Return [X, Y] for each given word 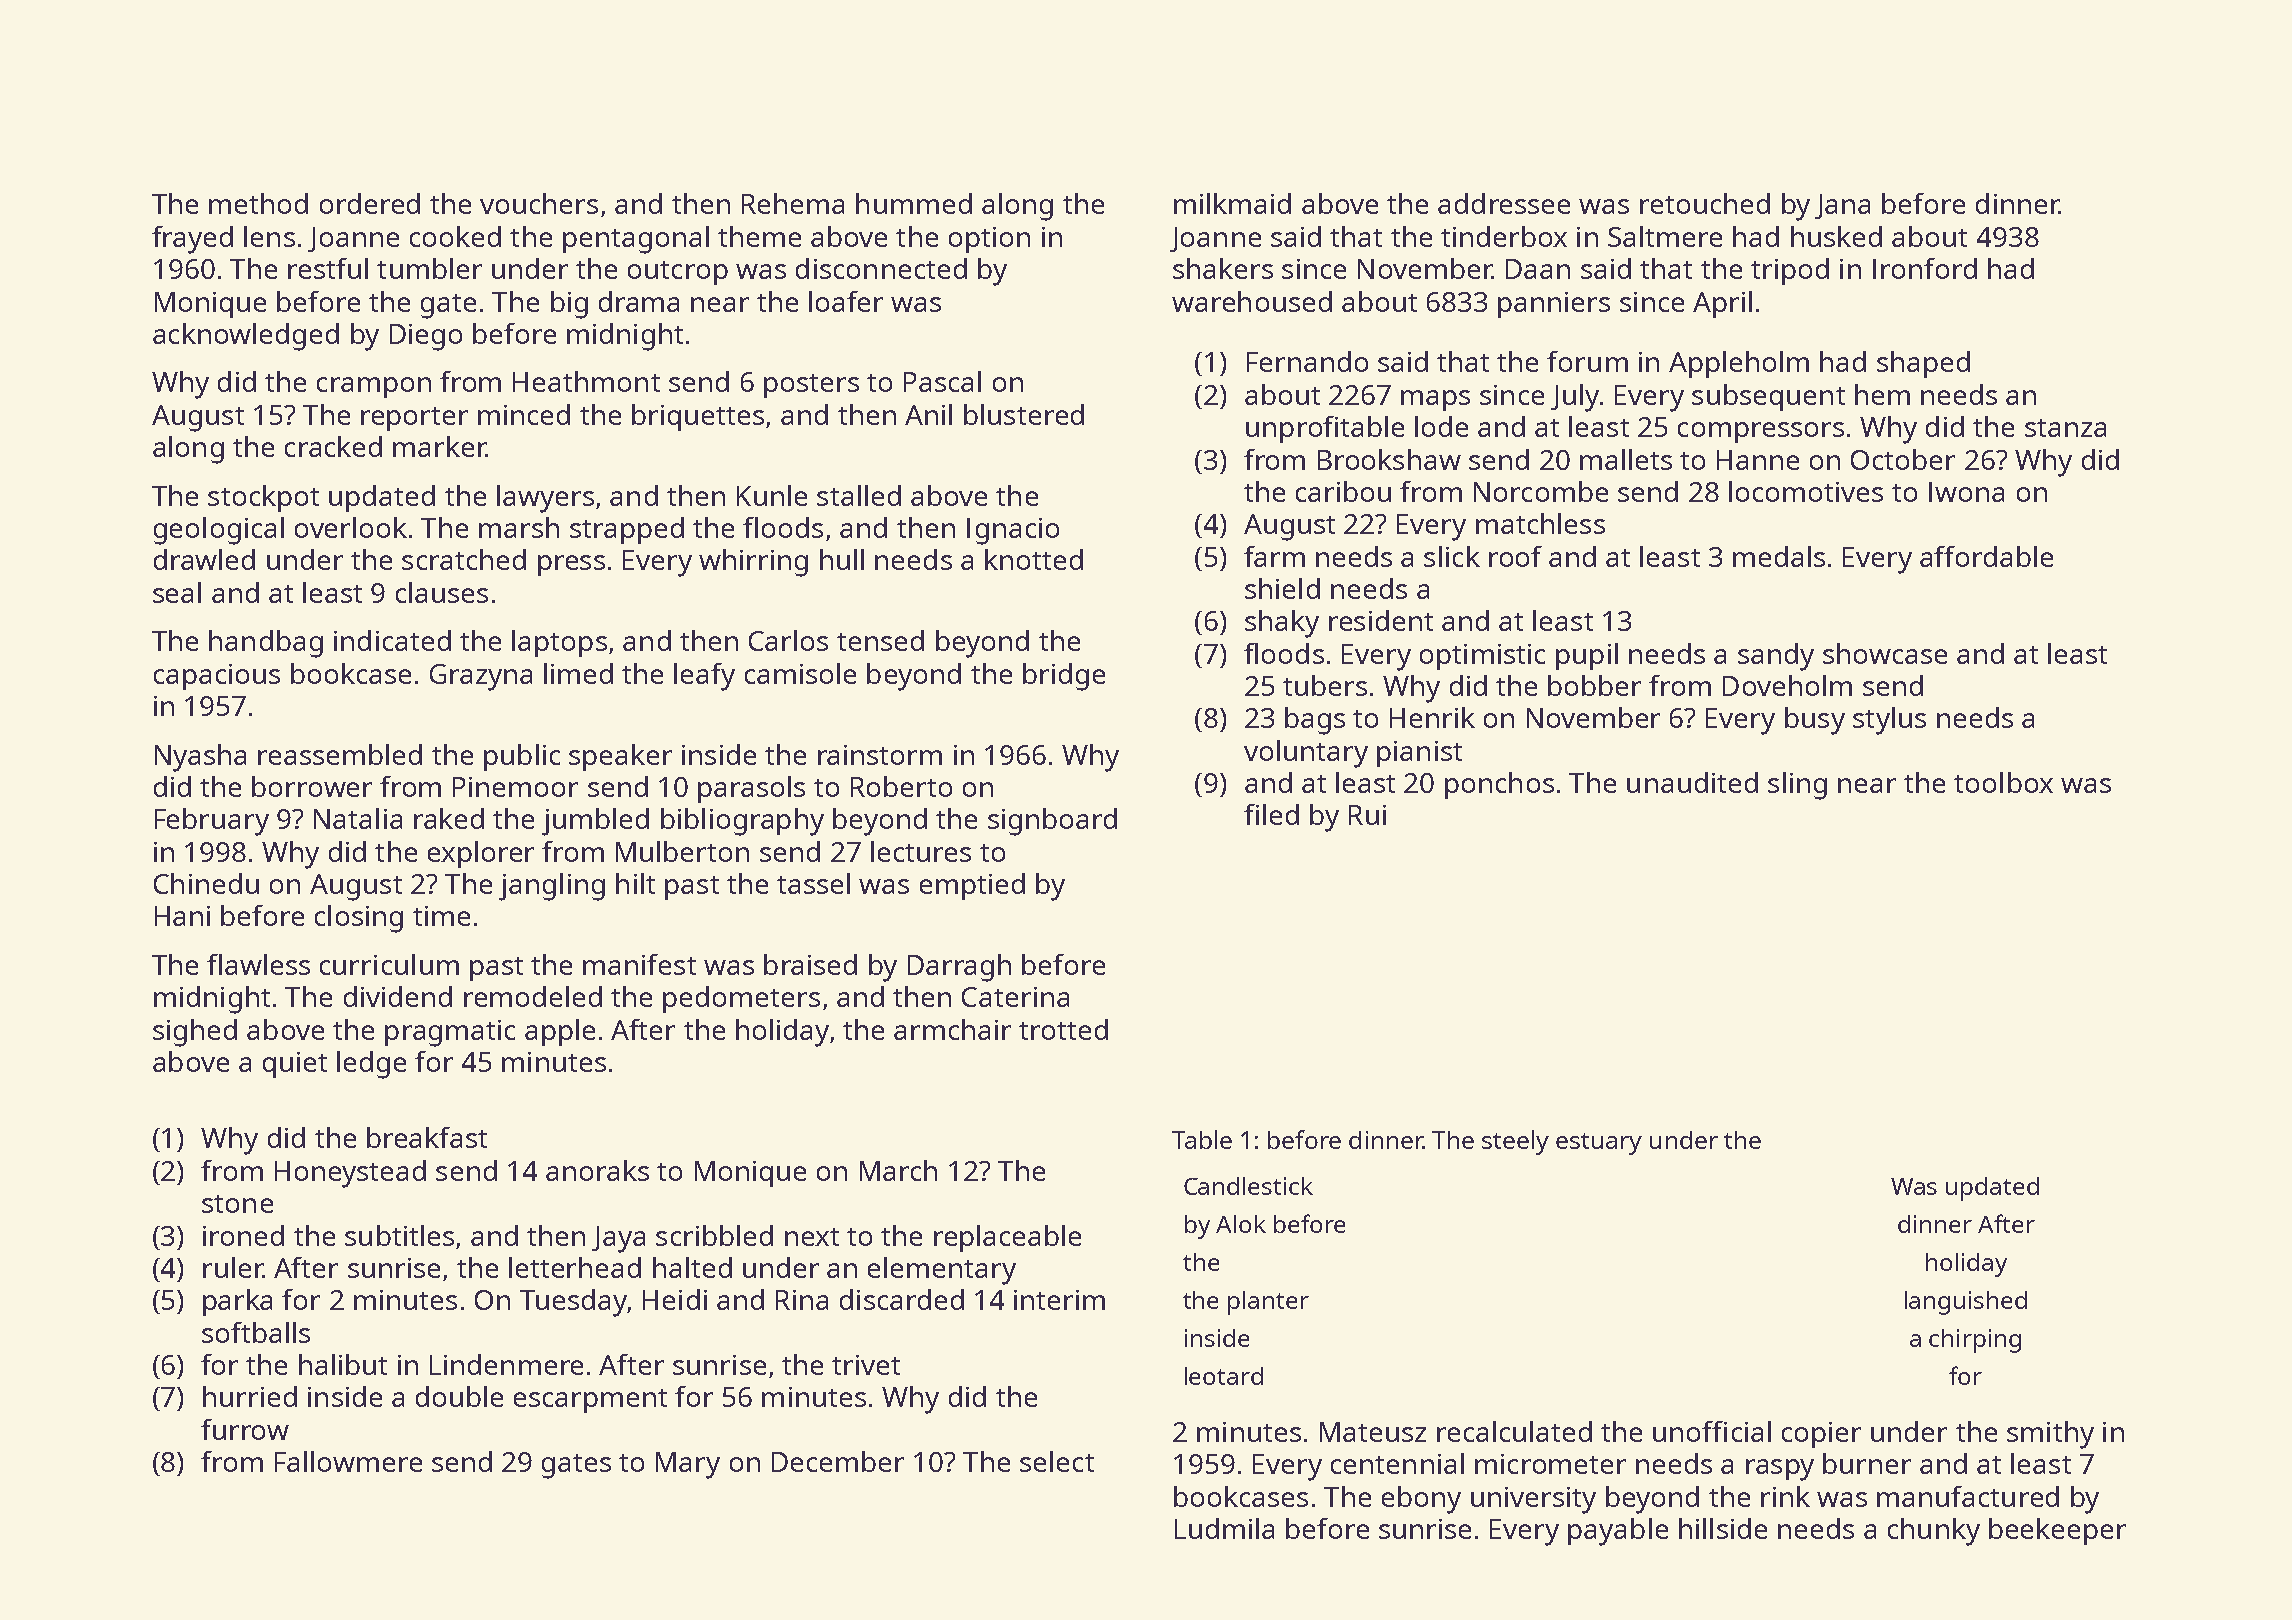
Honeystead [350, 1174]
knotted [1034, 559]
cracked [333, 446]
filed [1271, 814]
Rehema [793, 203]
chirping [1975, 1341]
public [522, 757]
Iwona [1966, 492]
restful [328, 268]
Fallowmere [348, 1461]
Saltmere [1665, 236]
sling [1797, 786]
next [812, 1237]
